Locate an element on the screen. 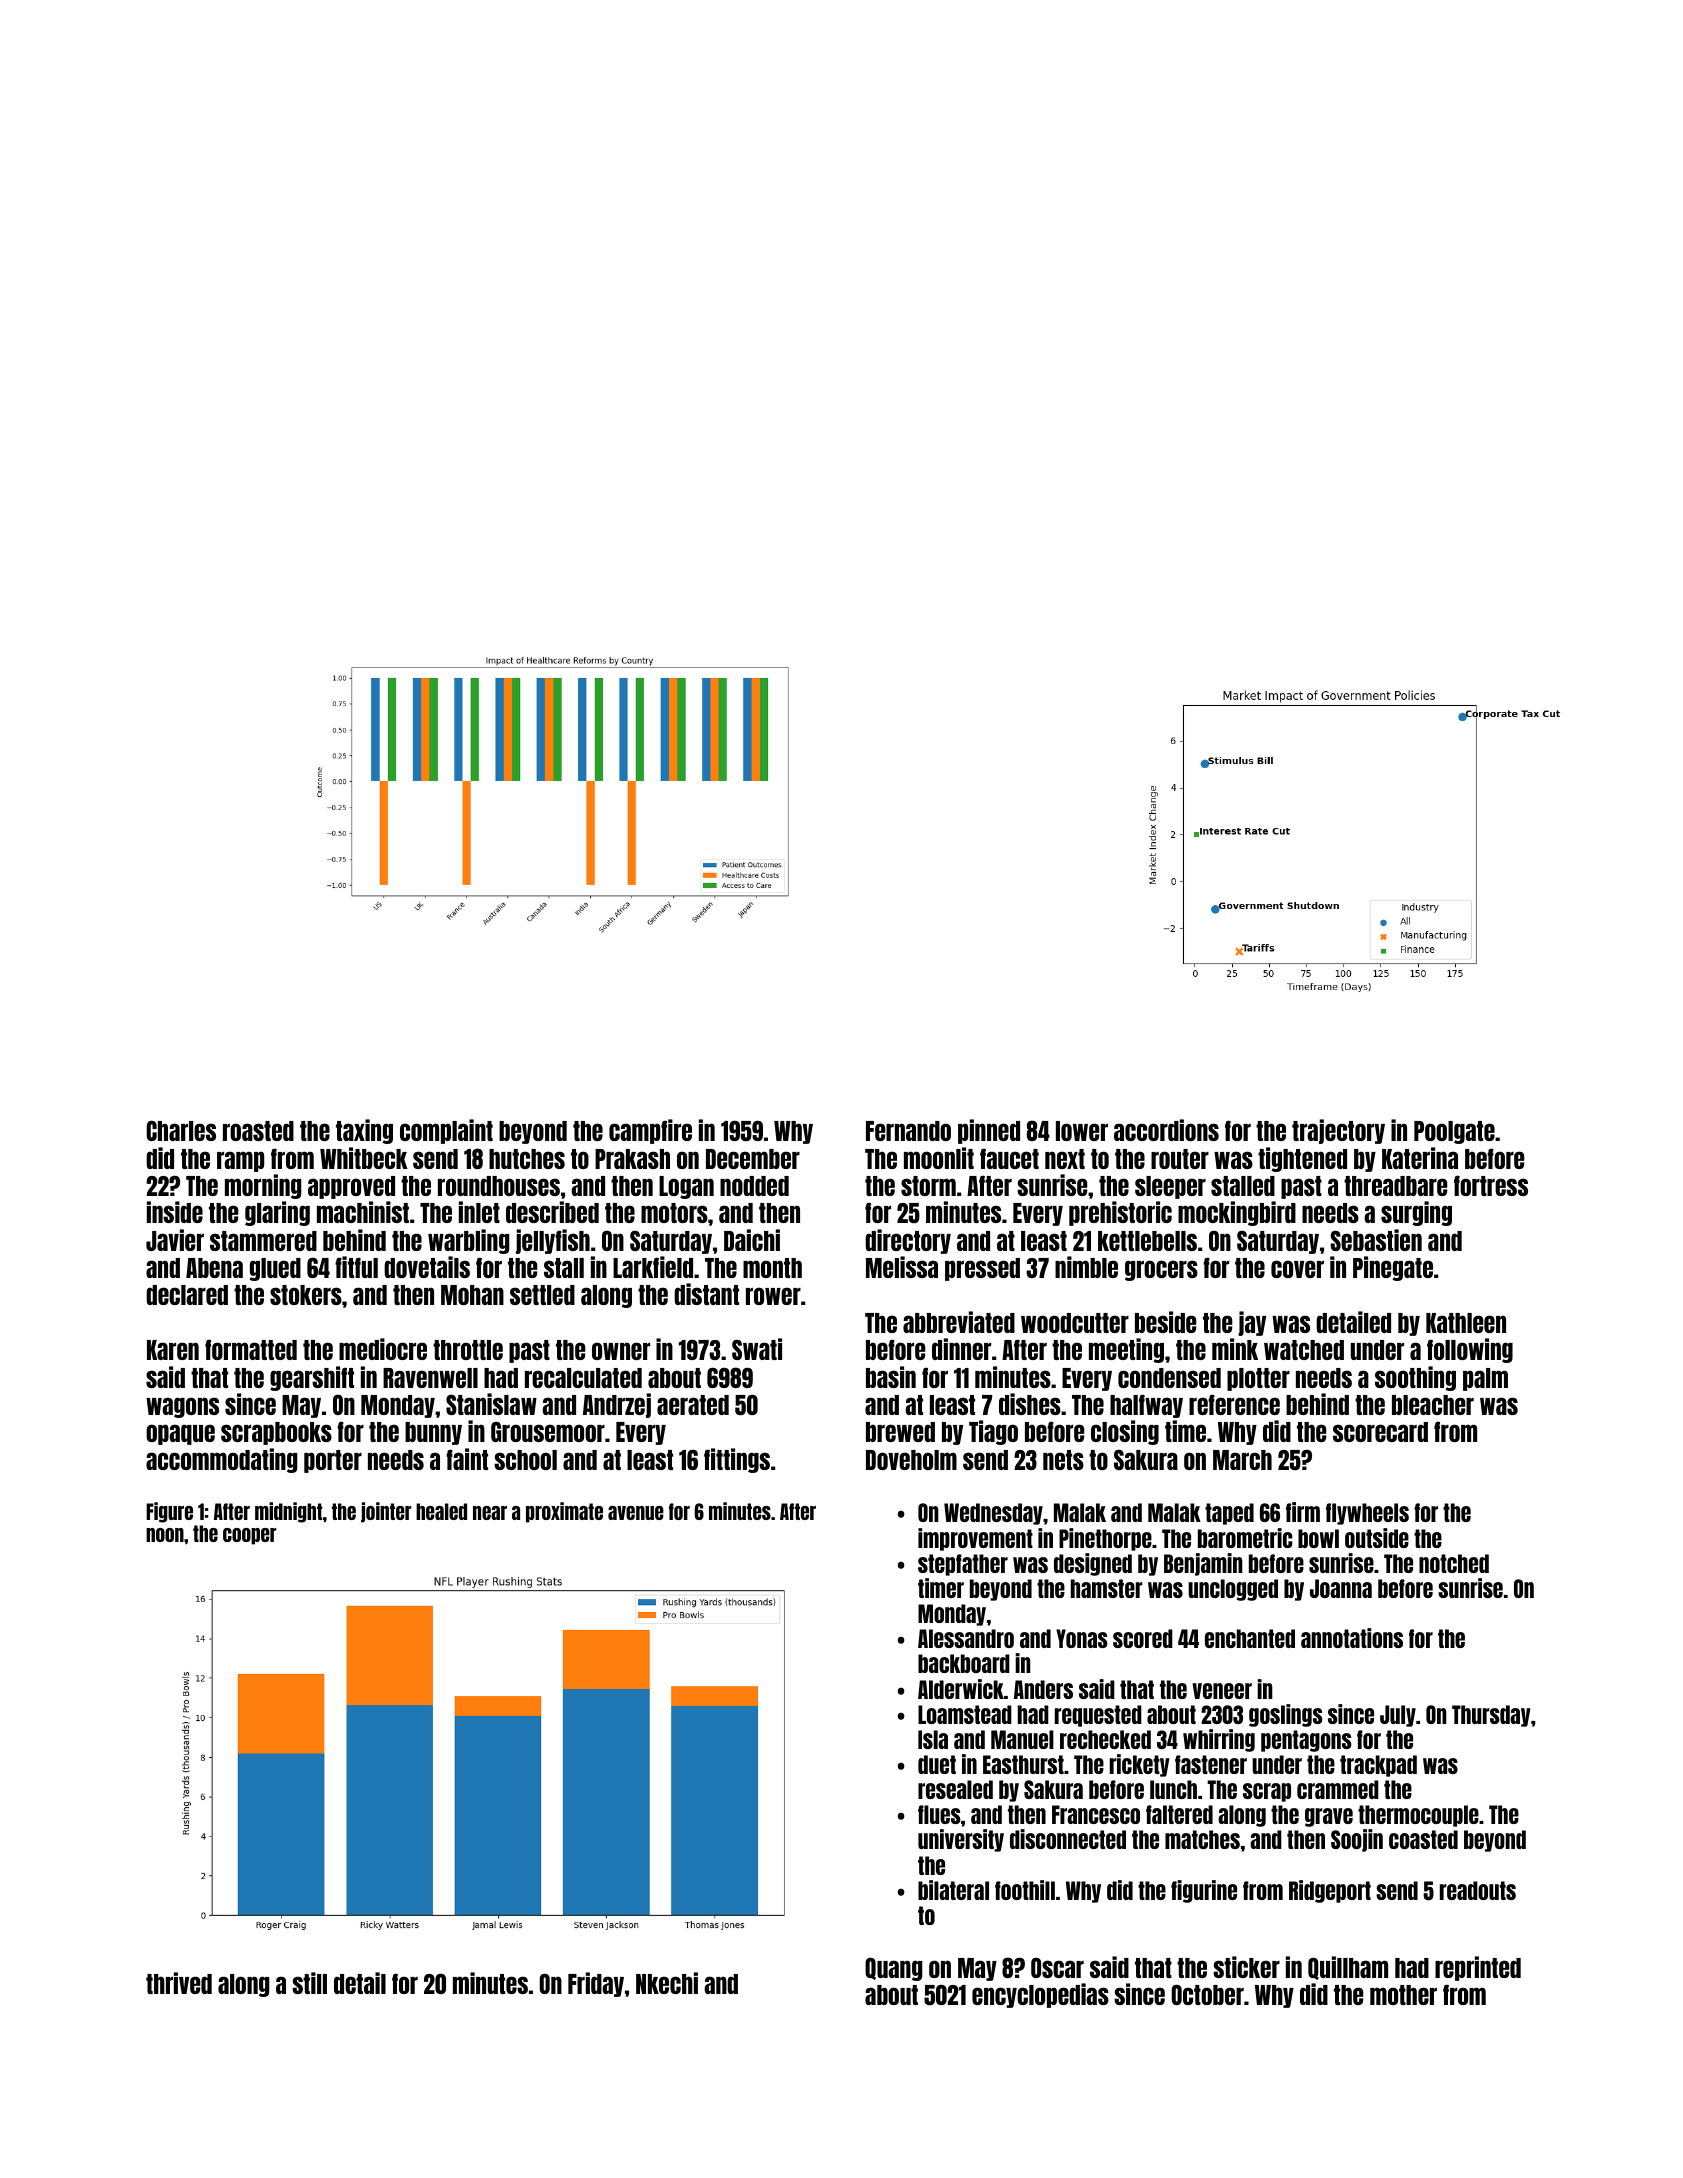 The height and width of the screenshot is (2178, 1683). ramp is located at coordinates (240, 1161).
